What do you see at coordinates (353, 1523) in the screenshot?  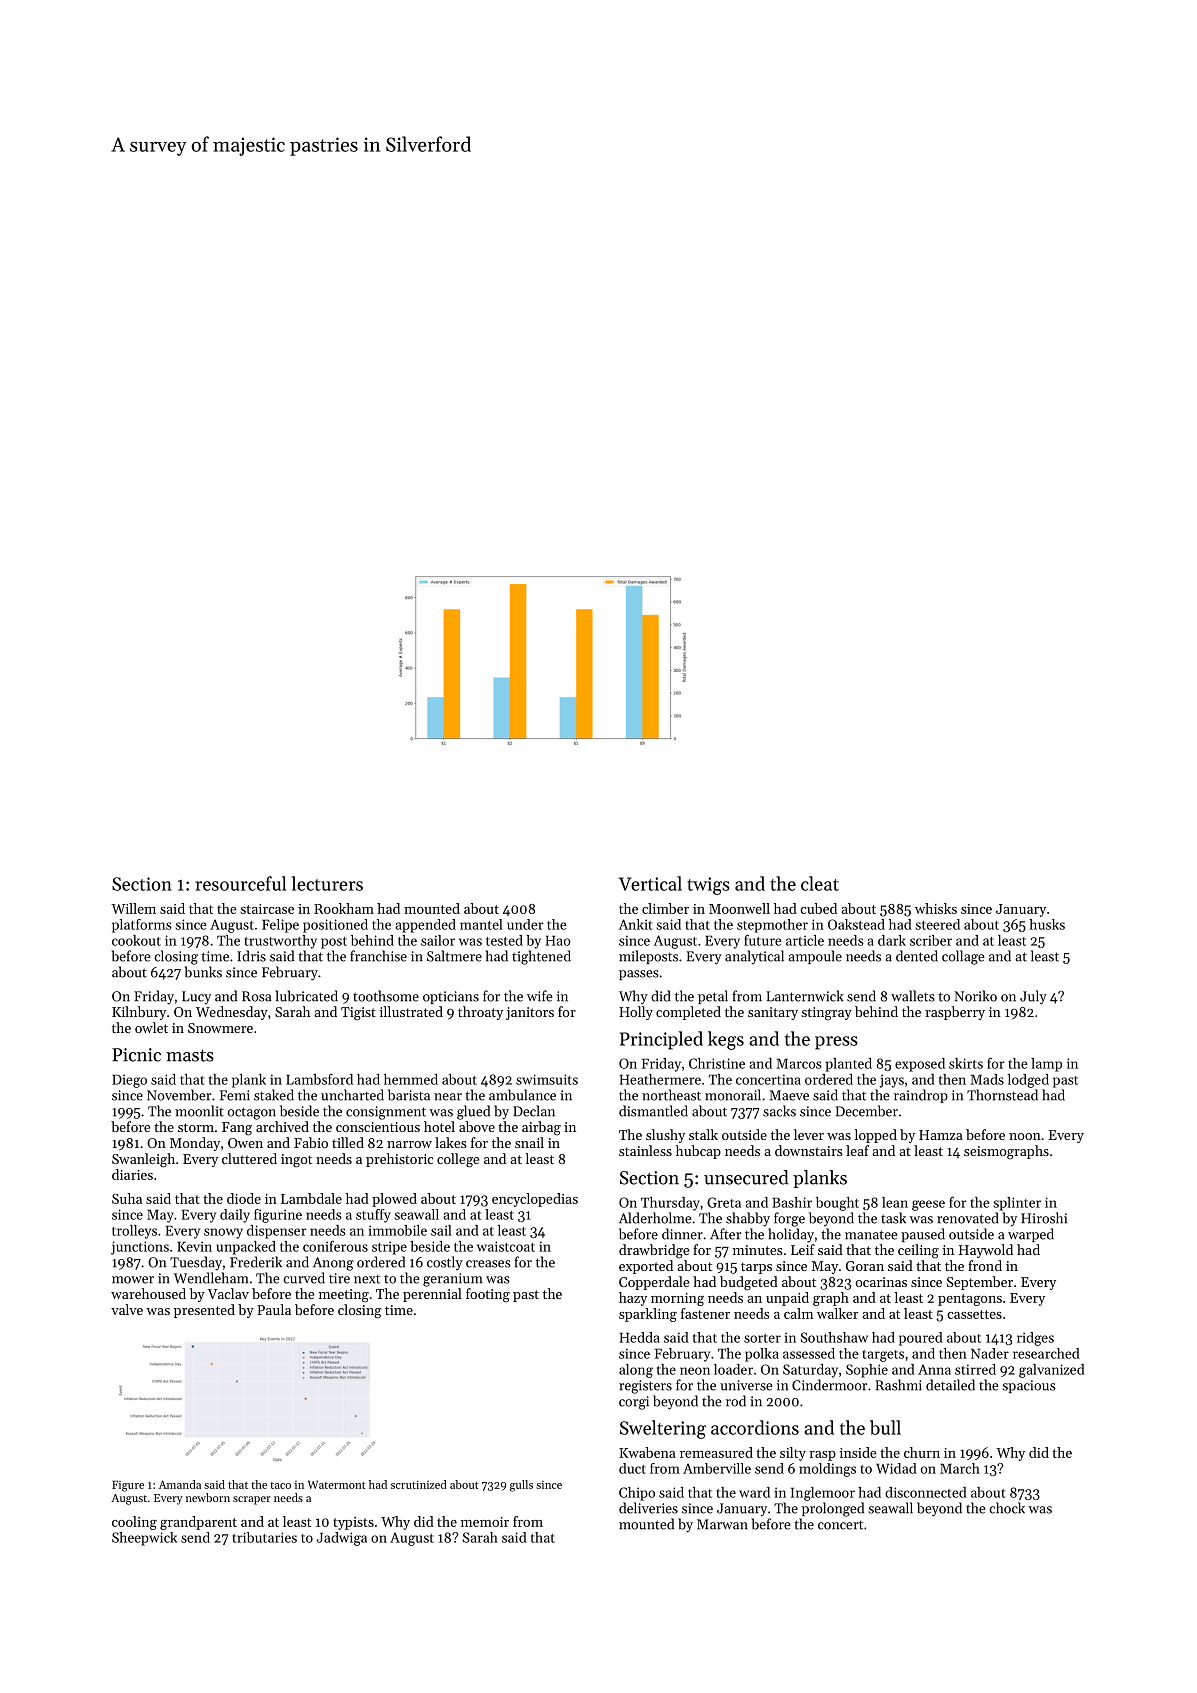 I see `typists` at bounding box center [353, 1523].
